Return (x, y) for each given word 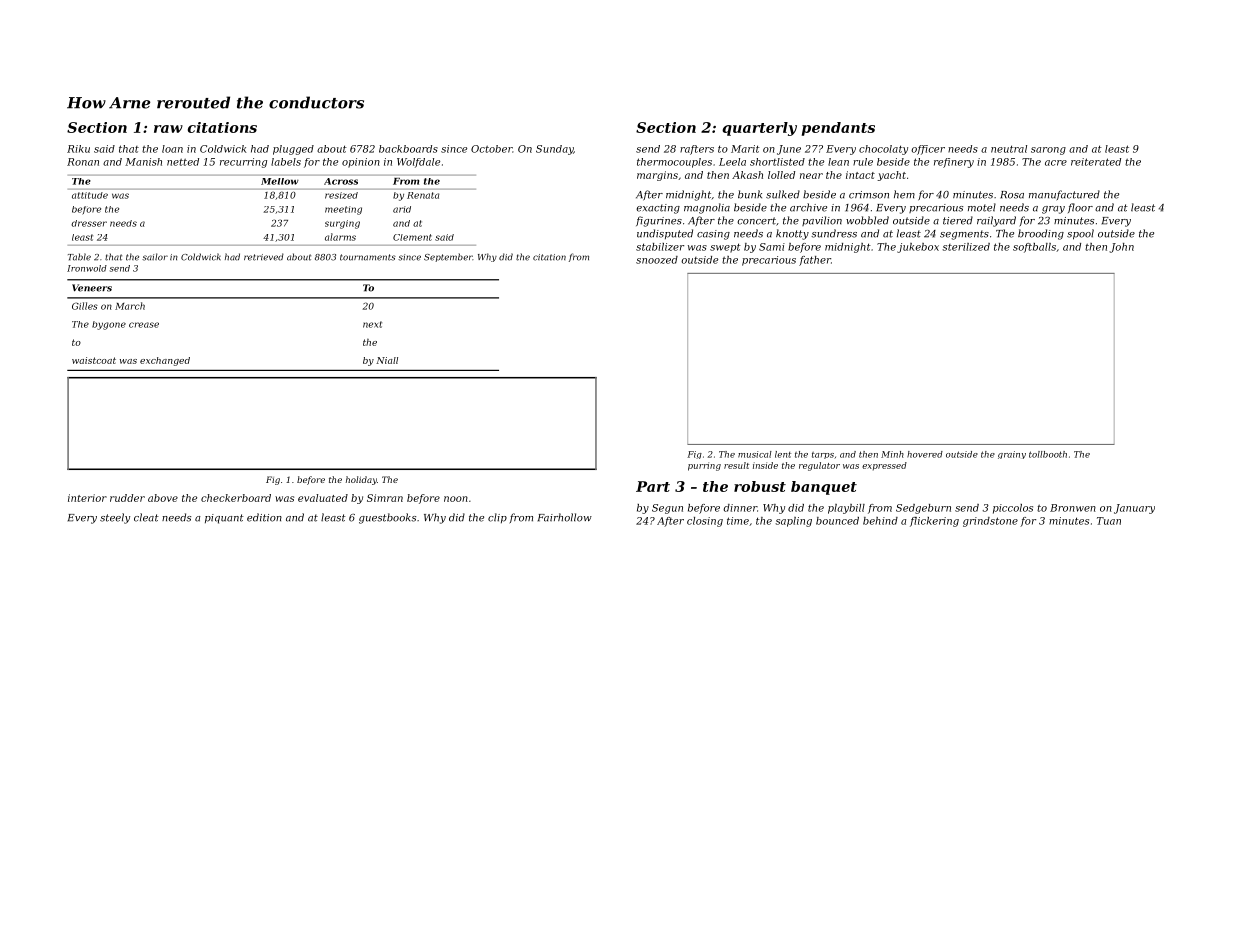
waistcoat (94, 360)
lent (783, 454)
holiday (361, 480)
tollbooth (1048, 454)
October (492, 149)
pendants (838, 129)
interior (87, 498)
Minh (892, 454)
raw (168, 129)
